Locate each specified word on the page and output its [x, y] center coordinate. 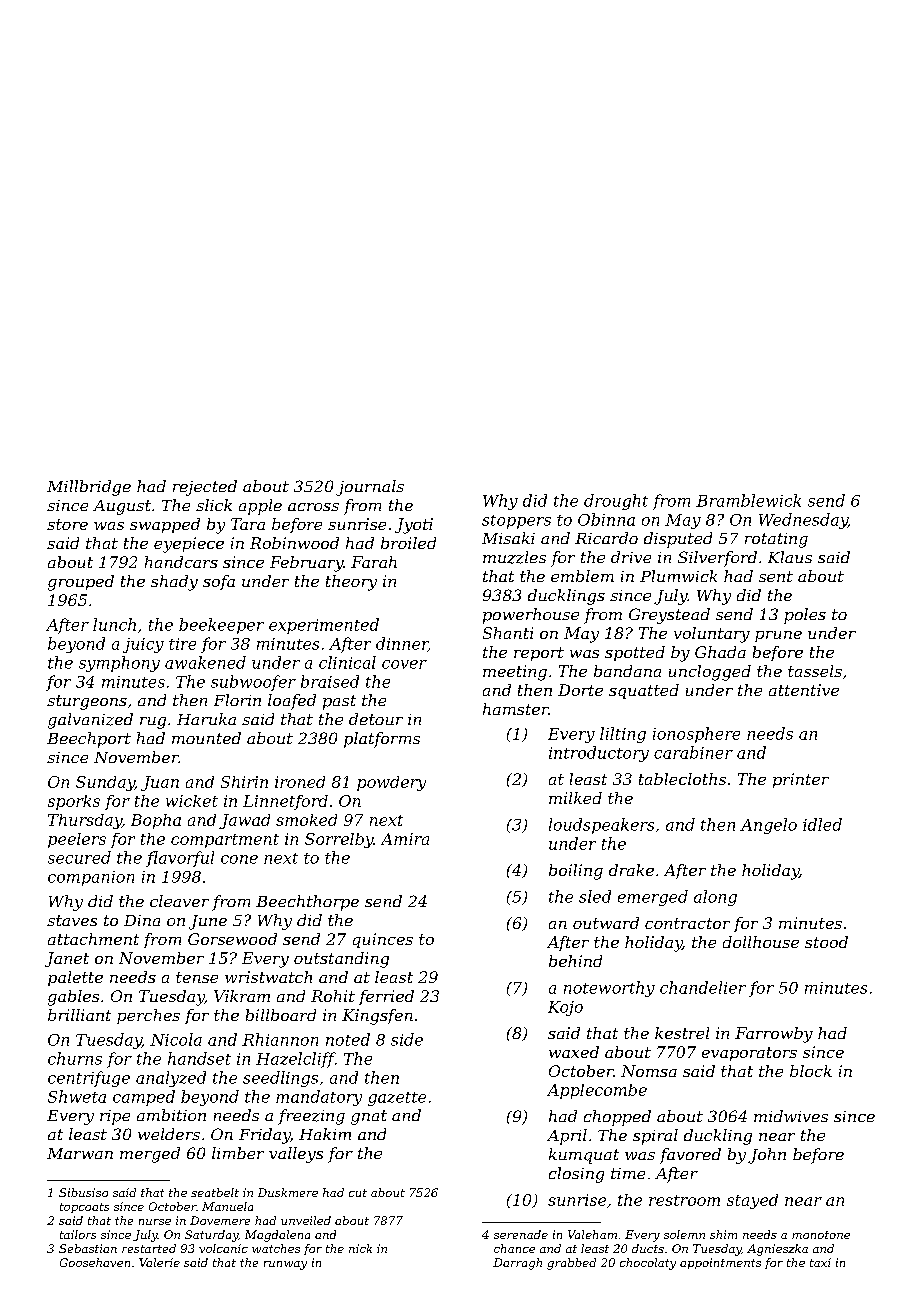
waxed [574, 1052]
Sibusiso [83, 1192]
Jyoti [414, 526]
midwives [791, 1116]
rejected [205, 488]
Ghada [720, 652]
